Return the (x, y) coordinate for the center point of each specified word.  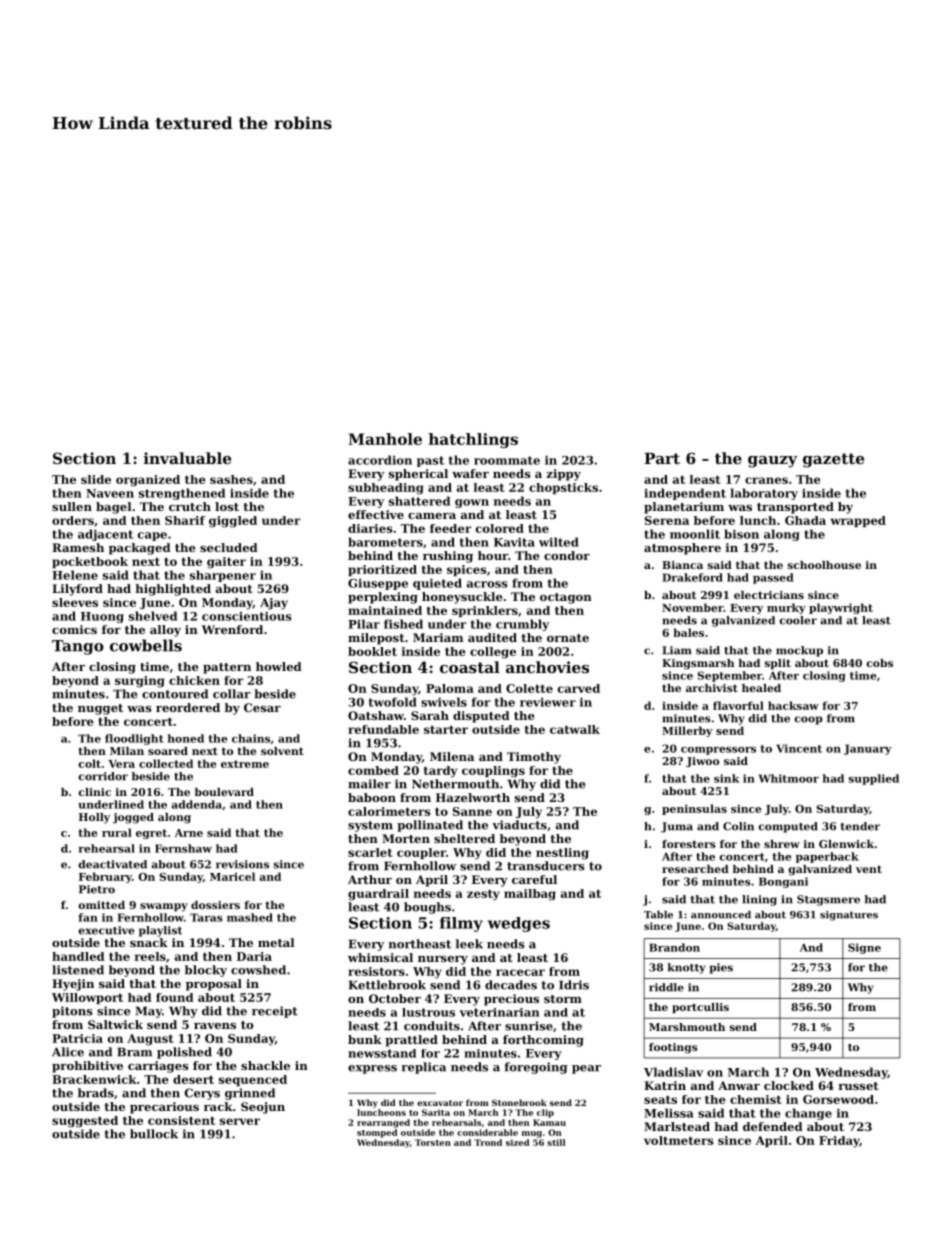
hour (493, 555)
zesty (483, 895)
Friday (839, 1142)
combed (373, 770)
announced (721, 915)
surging (139, 682)
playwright (841, 608)
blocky (206, 971)
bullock (154, 1134)
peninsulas (694, 809)
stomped (377, 1133)
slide (96, 479)
